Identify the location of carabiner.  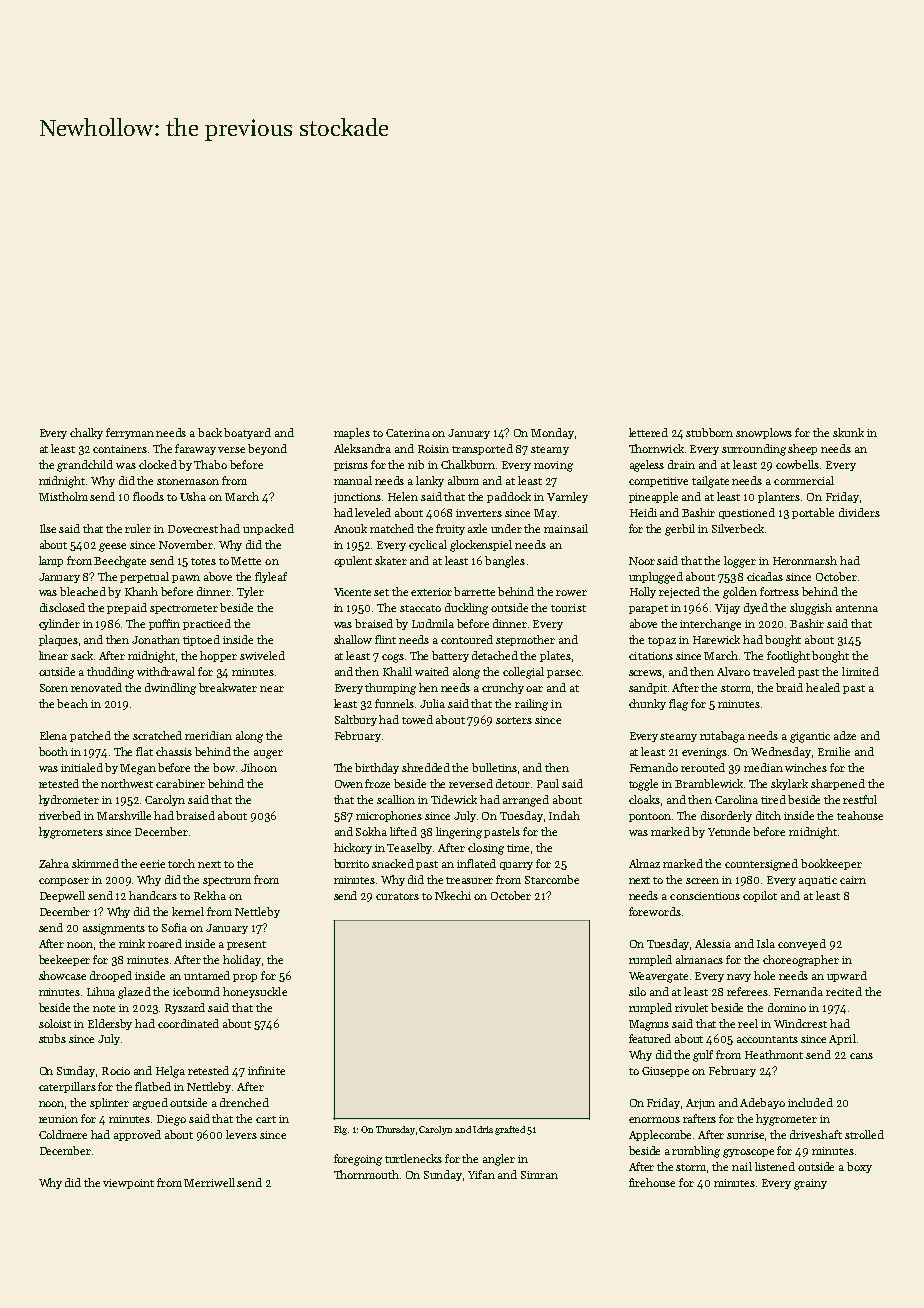
(180, 783).
